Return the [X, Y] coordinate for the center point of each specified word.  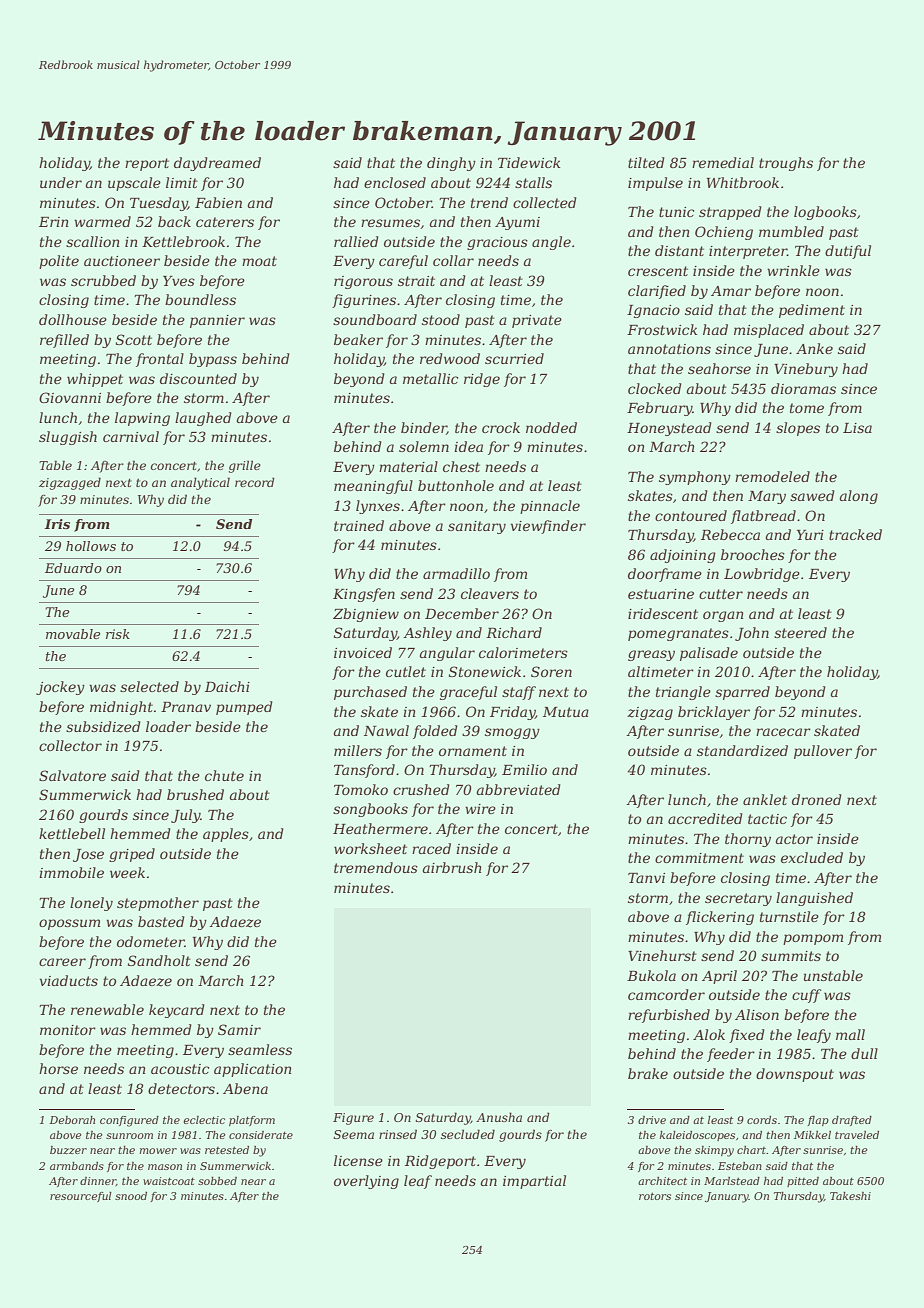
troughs [786, 164]
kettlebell [72, 833]
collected [545, 202]
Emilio [524, 769]
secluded [468, 1134]
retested [227, 1150]
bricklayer [714, 713]
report [147, 164]
